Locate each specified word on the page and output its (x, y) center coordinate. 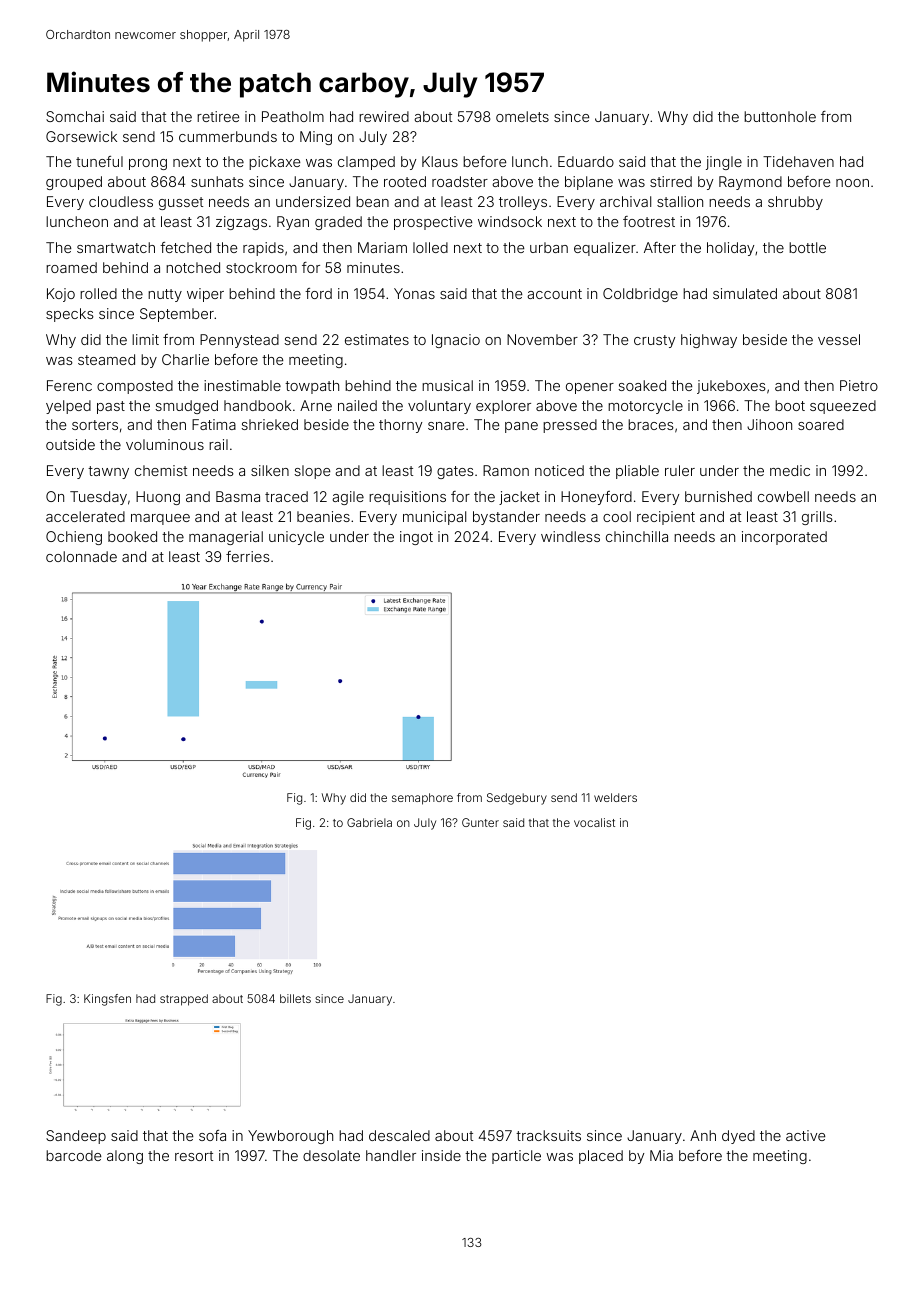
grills (817, 518)
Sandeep (76, 1137)
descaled (399, 1135)
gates (455, 472)
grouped (74, 183)
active (805, 1135)
